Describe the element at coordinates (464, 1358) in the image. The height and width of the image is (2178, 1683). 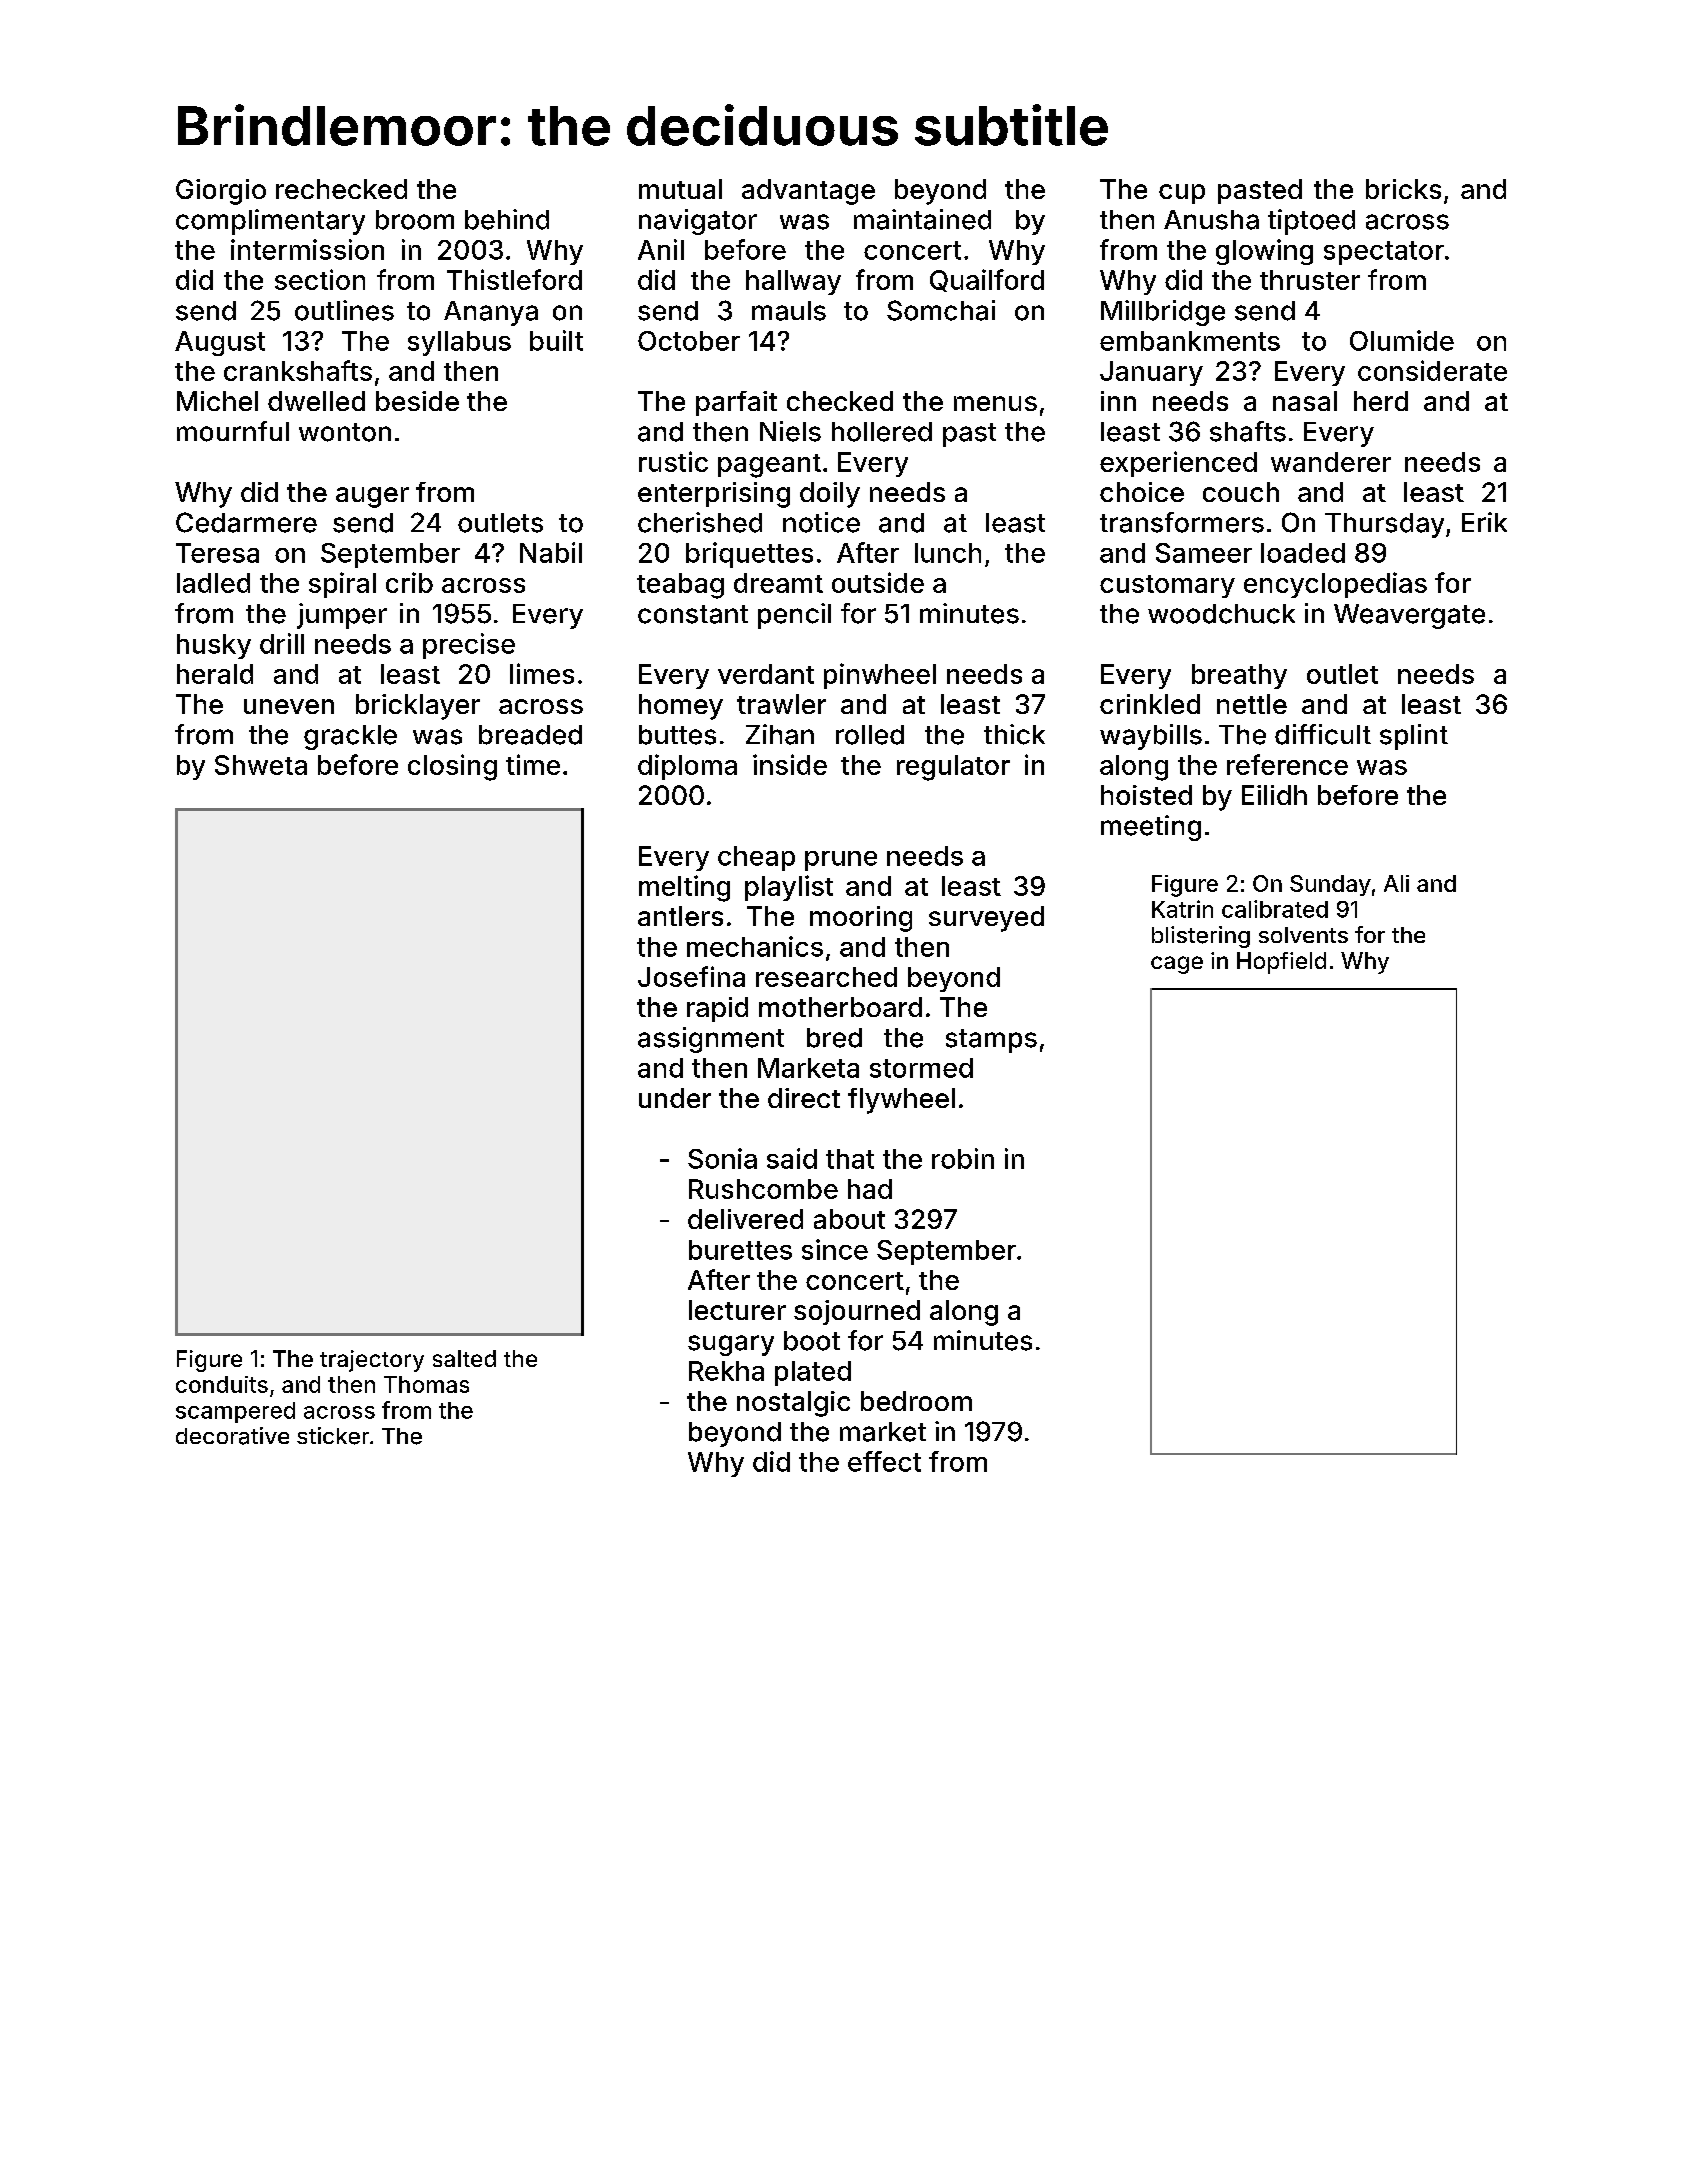
I see `salted` at that location.
